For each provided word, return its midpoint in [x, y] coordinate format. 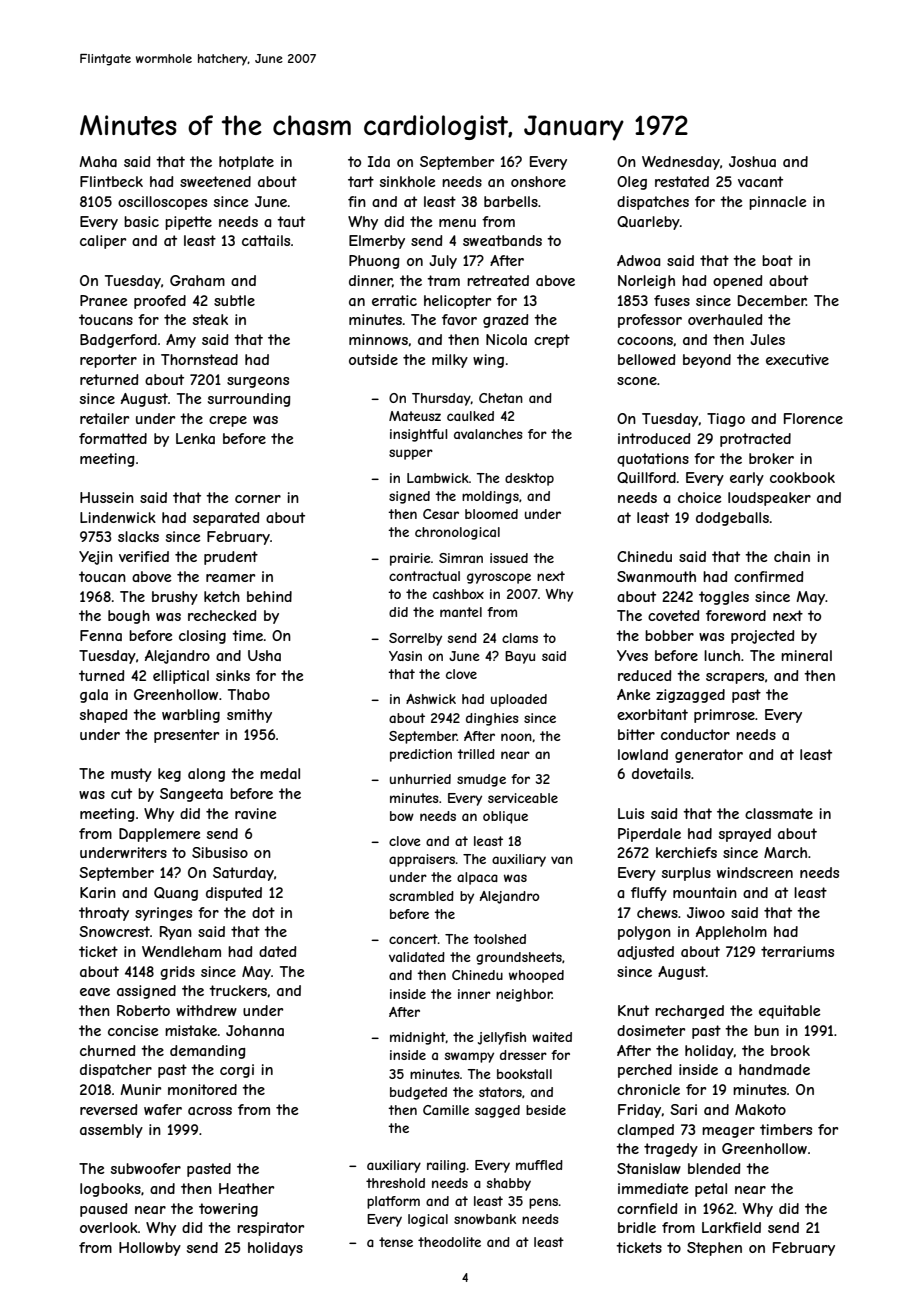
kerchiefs [686, 852]
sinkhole [408, 181]
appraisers [422, 860]
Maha [98, 161]
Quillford [646, 478]
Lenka [195, 438]
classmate [779, 813]
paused [104, 1210]
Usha [264, 655]
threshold [395, 1183]
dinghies [492, 719]
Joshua [752, 161]
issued [509, 558]
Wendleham [181, 951]
